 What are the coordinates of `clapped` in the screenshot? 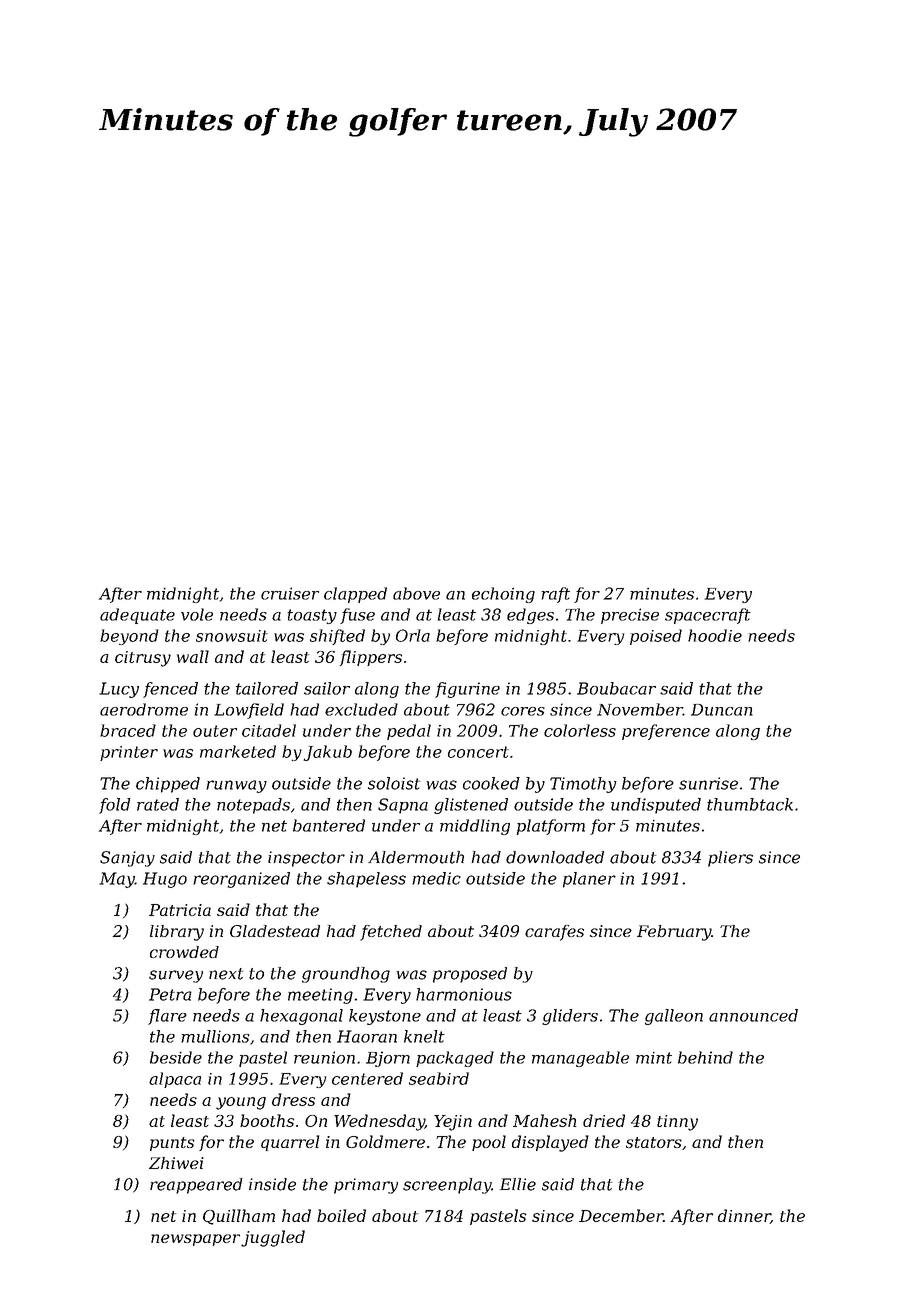 It's located at (355, 595).
